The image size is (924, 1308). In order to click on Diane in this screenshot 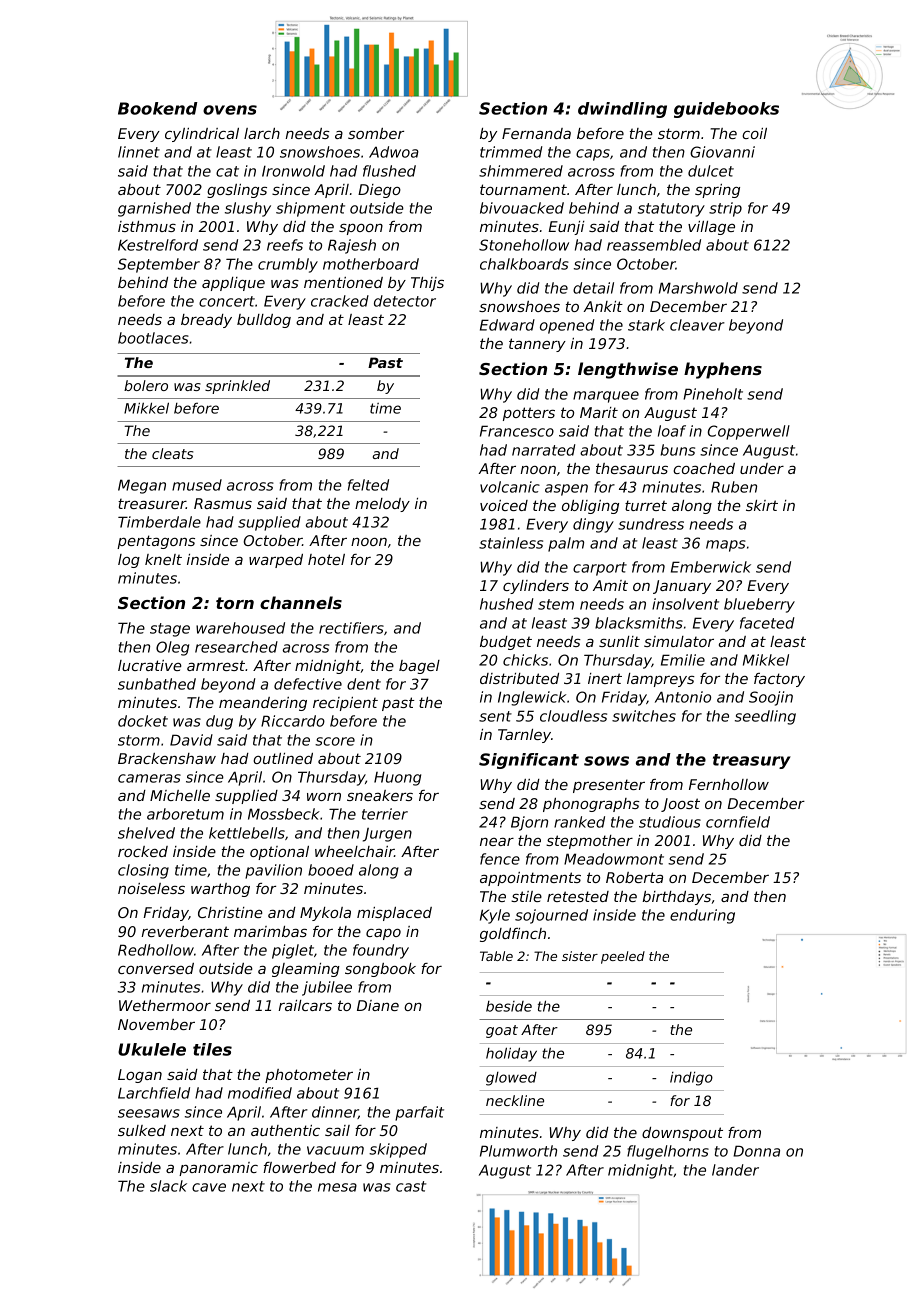, I will do `click(378, 1005)`.
